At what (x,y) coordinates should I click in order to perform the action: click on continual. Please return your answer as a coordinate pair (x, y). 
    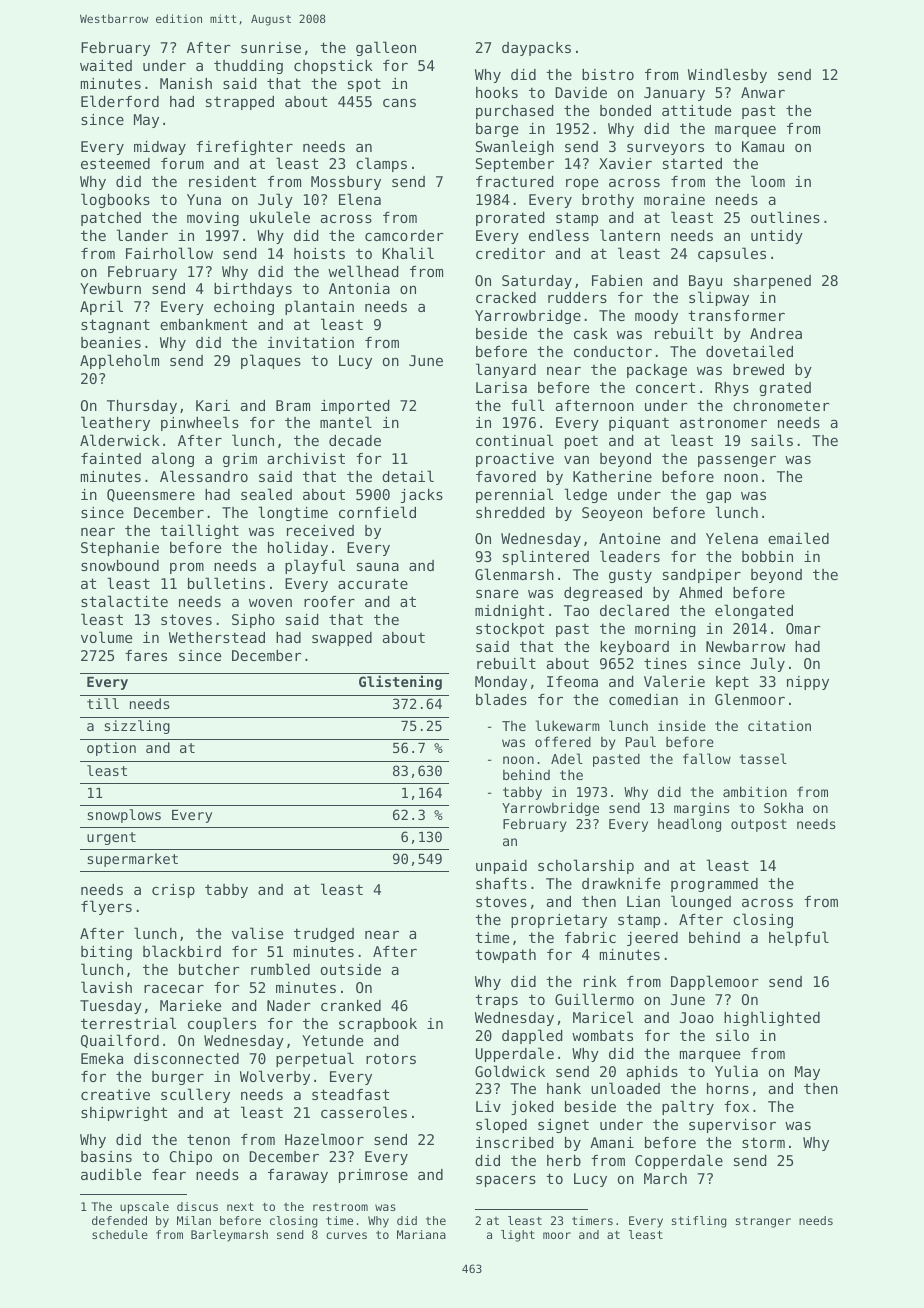
    Looking at the image, I should click on (514, 440).
